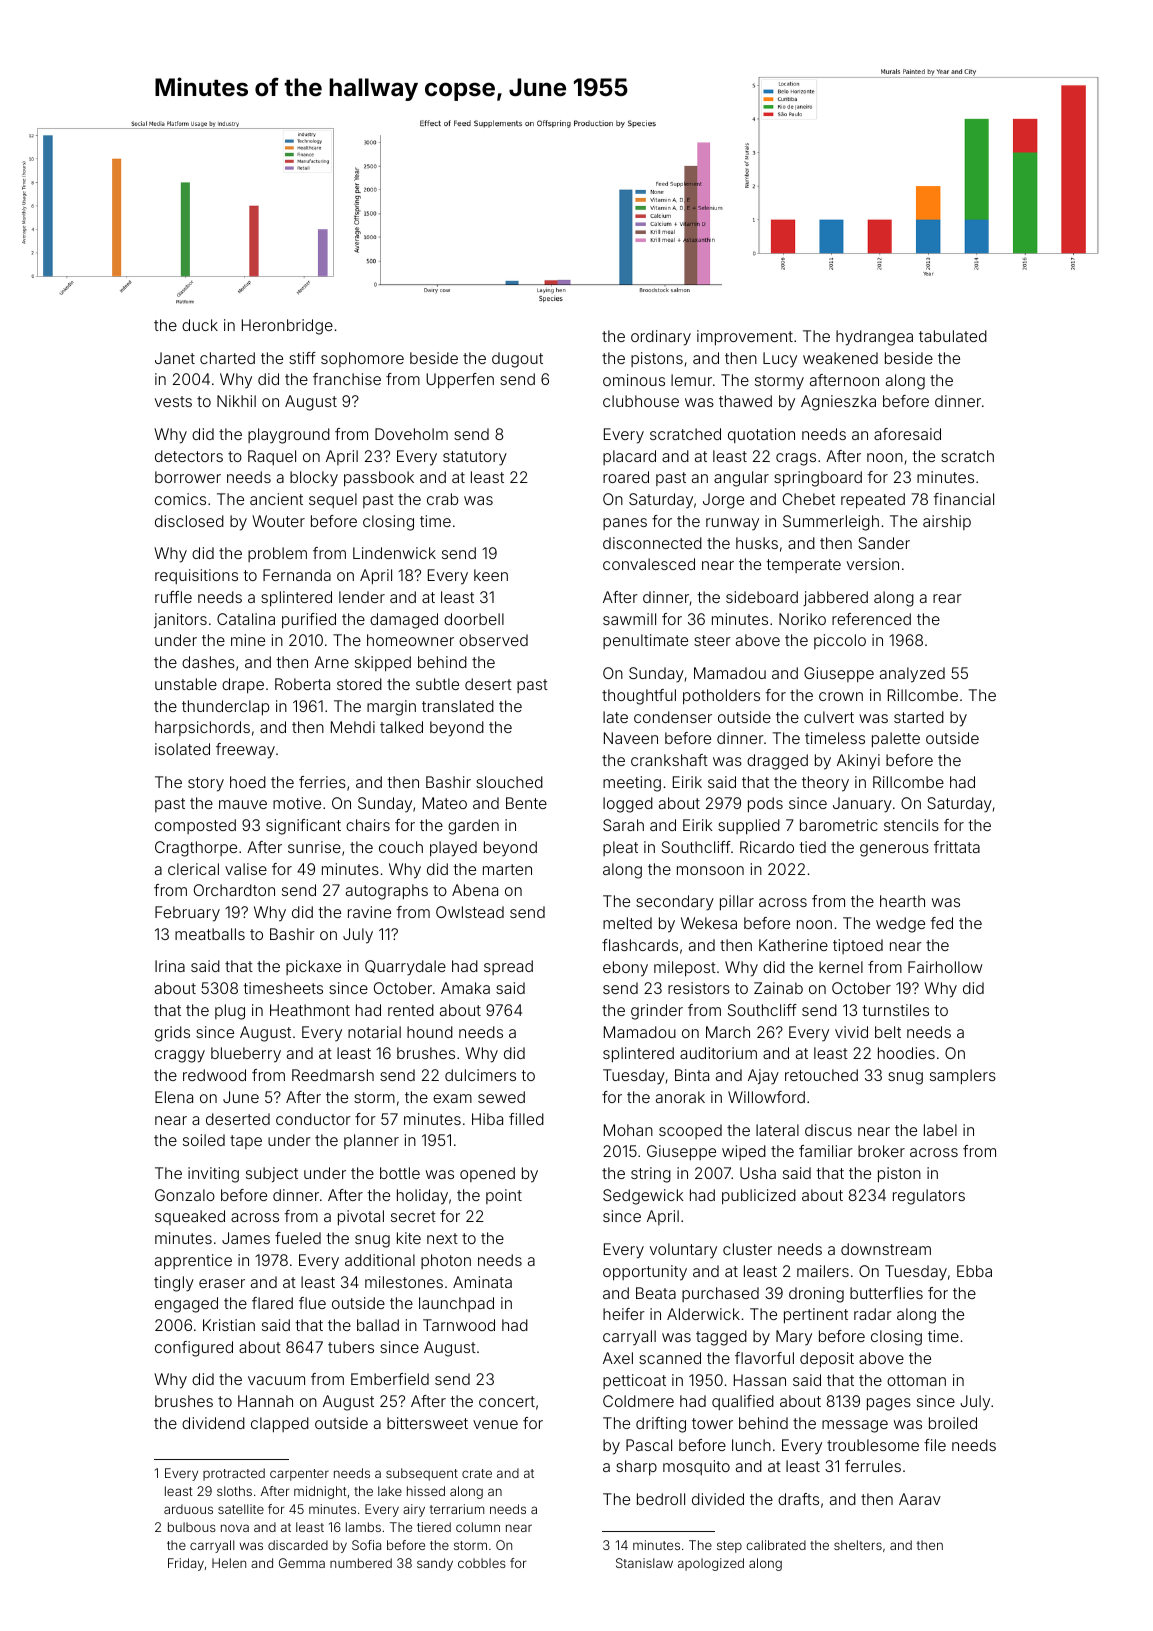  What do you see at coordinates (320, 1492) in the page?
I see `midnight` at bounding box center [320, 1492].
